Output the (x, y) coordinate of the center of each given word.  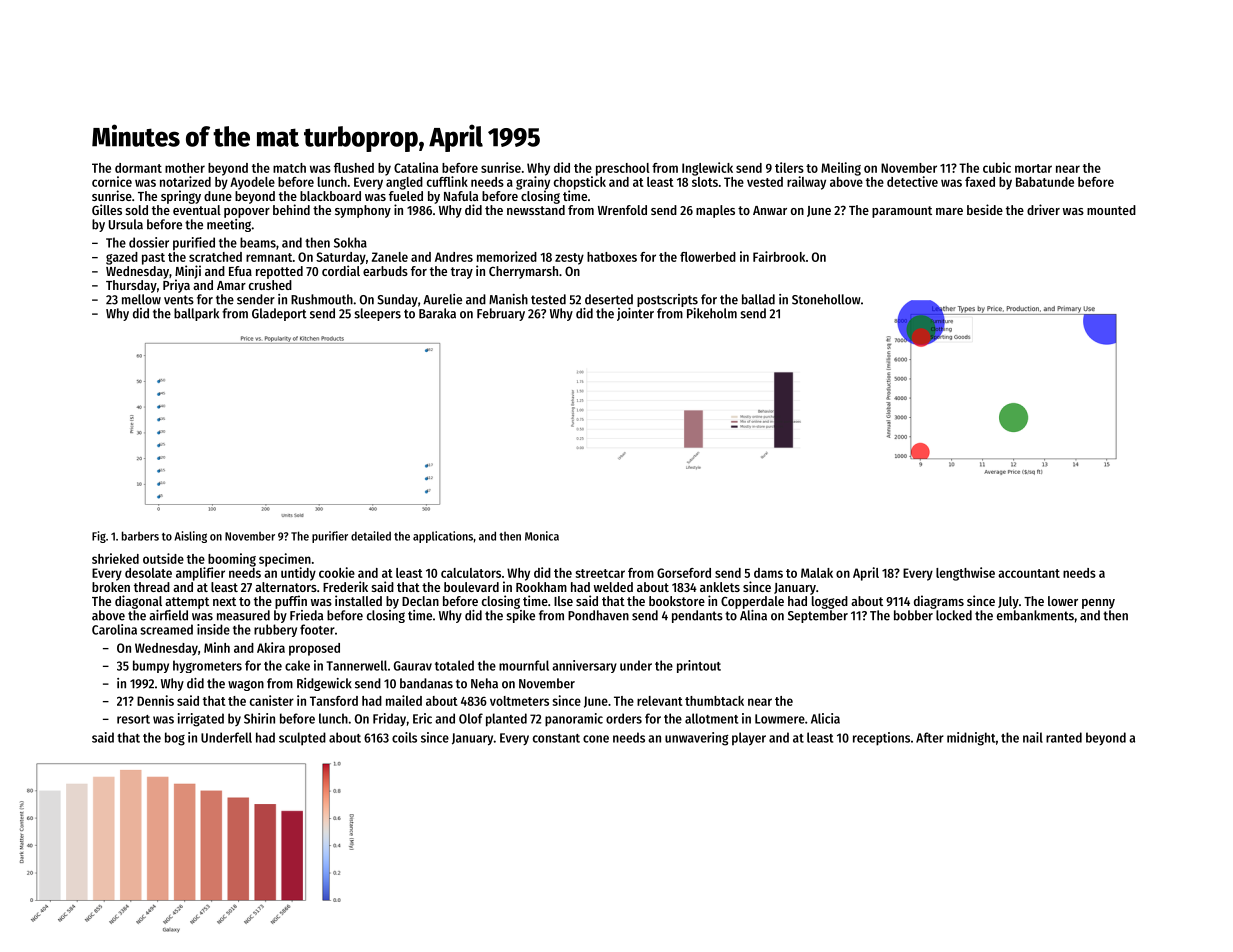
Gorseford (684, 573)
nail (1033, 737)
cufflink (447, 181)
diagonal (138, 602)
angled (404, 183)
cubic (997, 167)
